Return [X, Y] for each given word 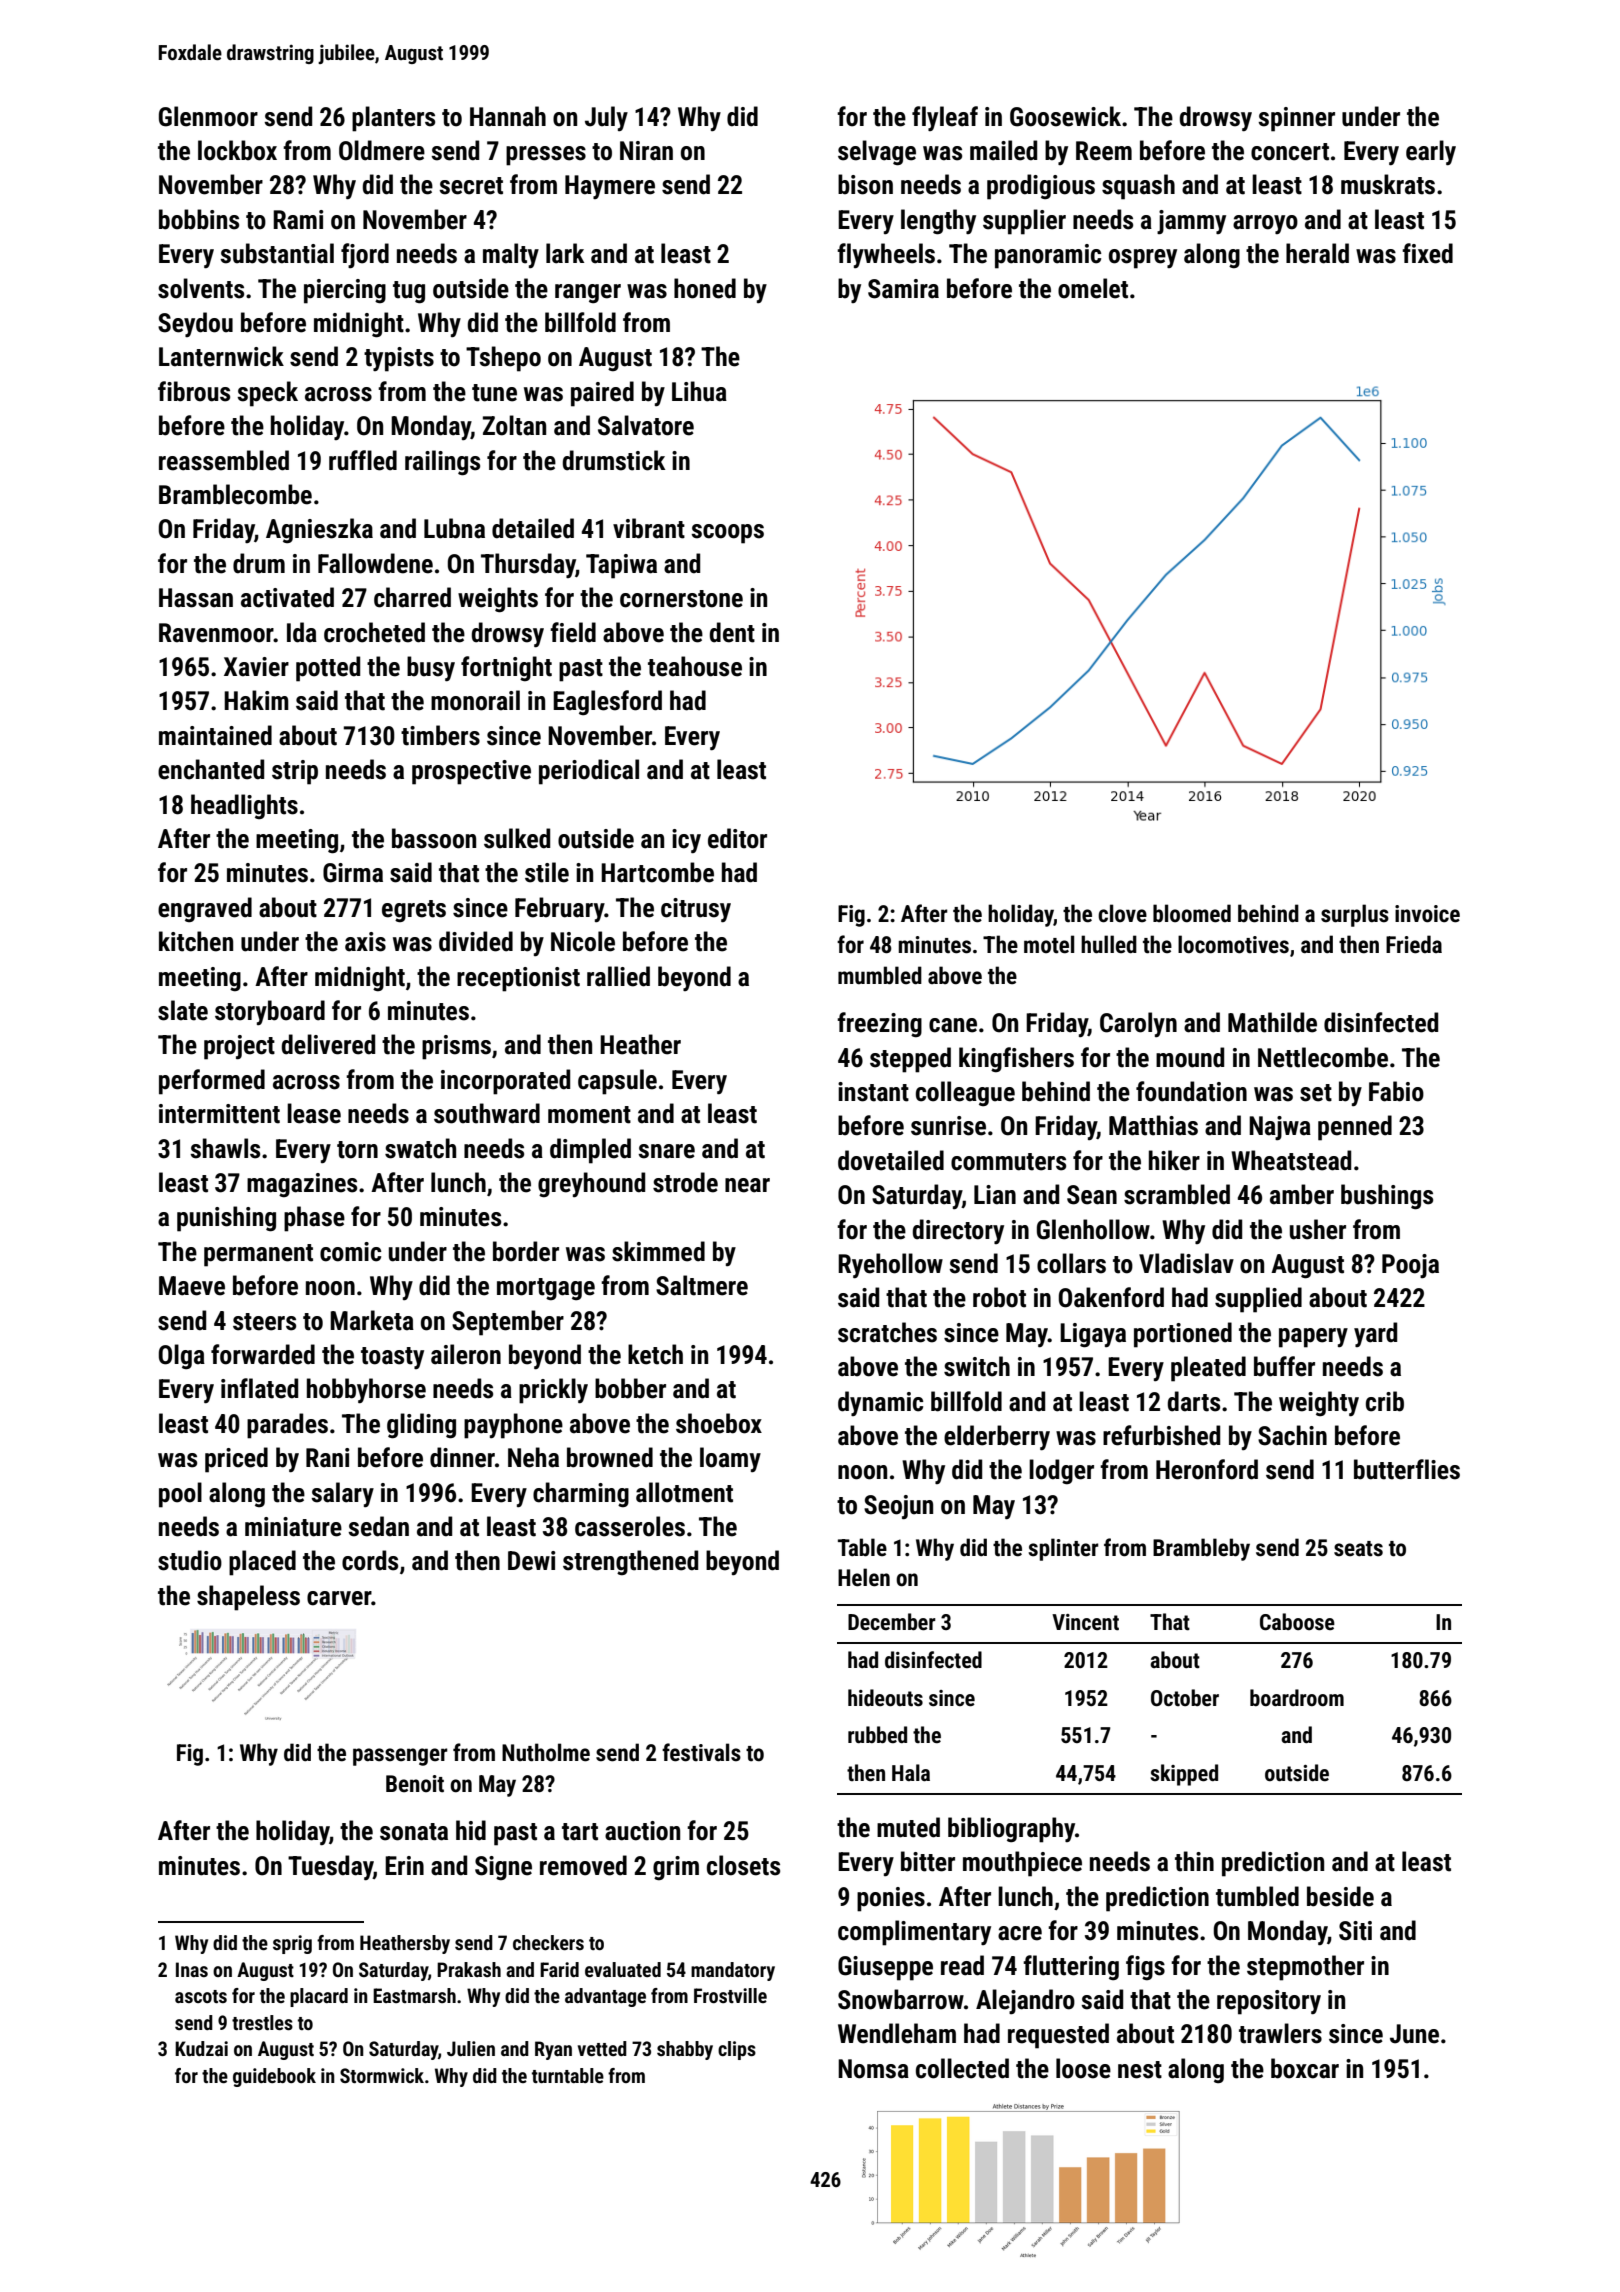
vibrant [649, 528]
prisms [456, 1047]
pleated [1208, 1369]
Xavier [256, 667]
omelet [1093, 288]
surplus [1355, 915]
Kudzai [201, 2048]
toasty [392, 1358]
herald [1317, 253]
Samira [903, 289]
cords [370, 1560]
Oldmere [382, 150]
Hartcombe [657, 872]
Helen [864, 1577]
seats [1358, 1549]
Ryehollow [890, 1266]
